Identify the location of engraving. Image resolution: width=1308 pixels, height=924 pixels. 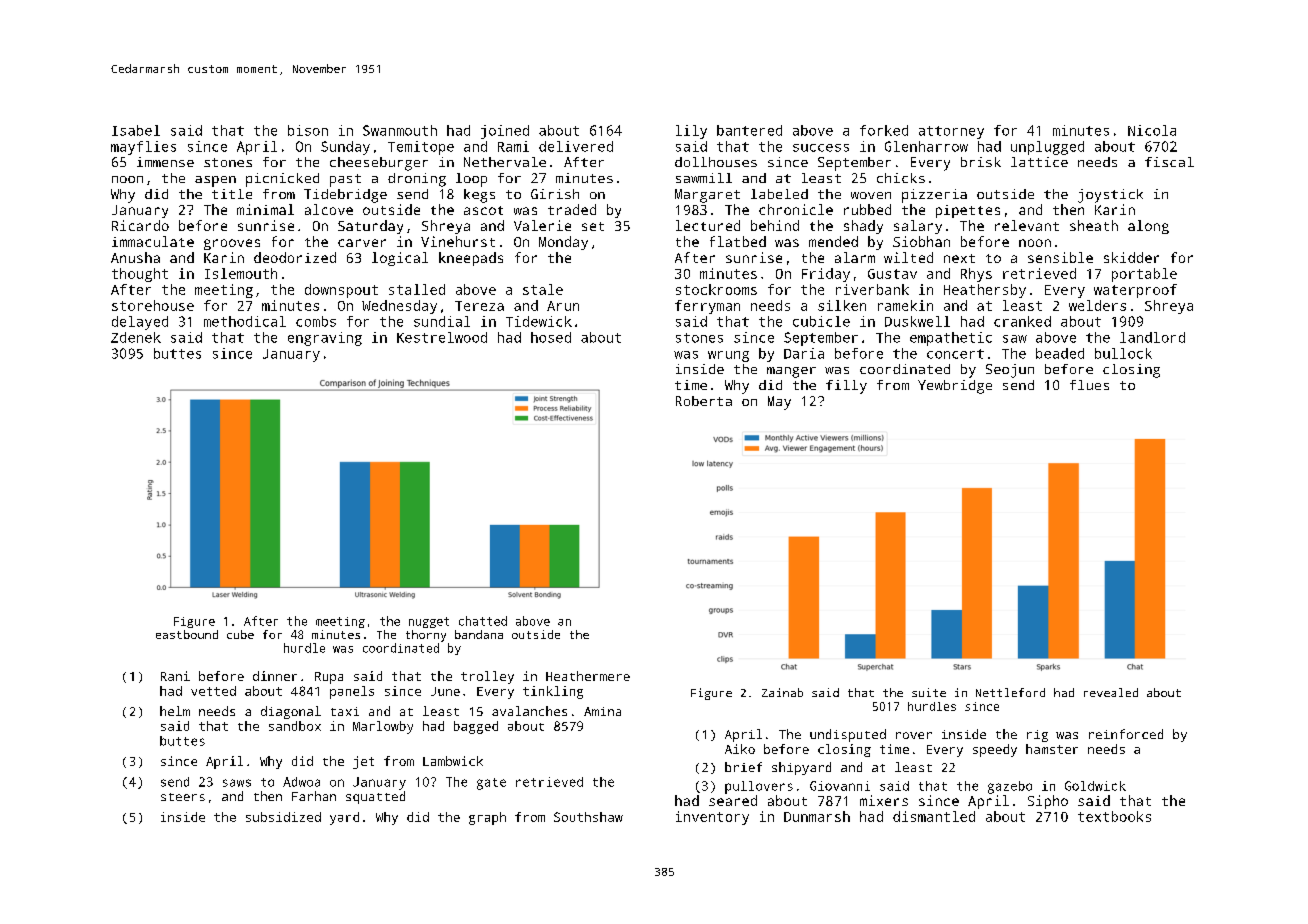
(325, 339).
